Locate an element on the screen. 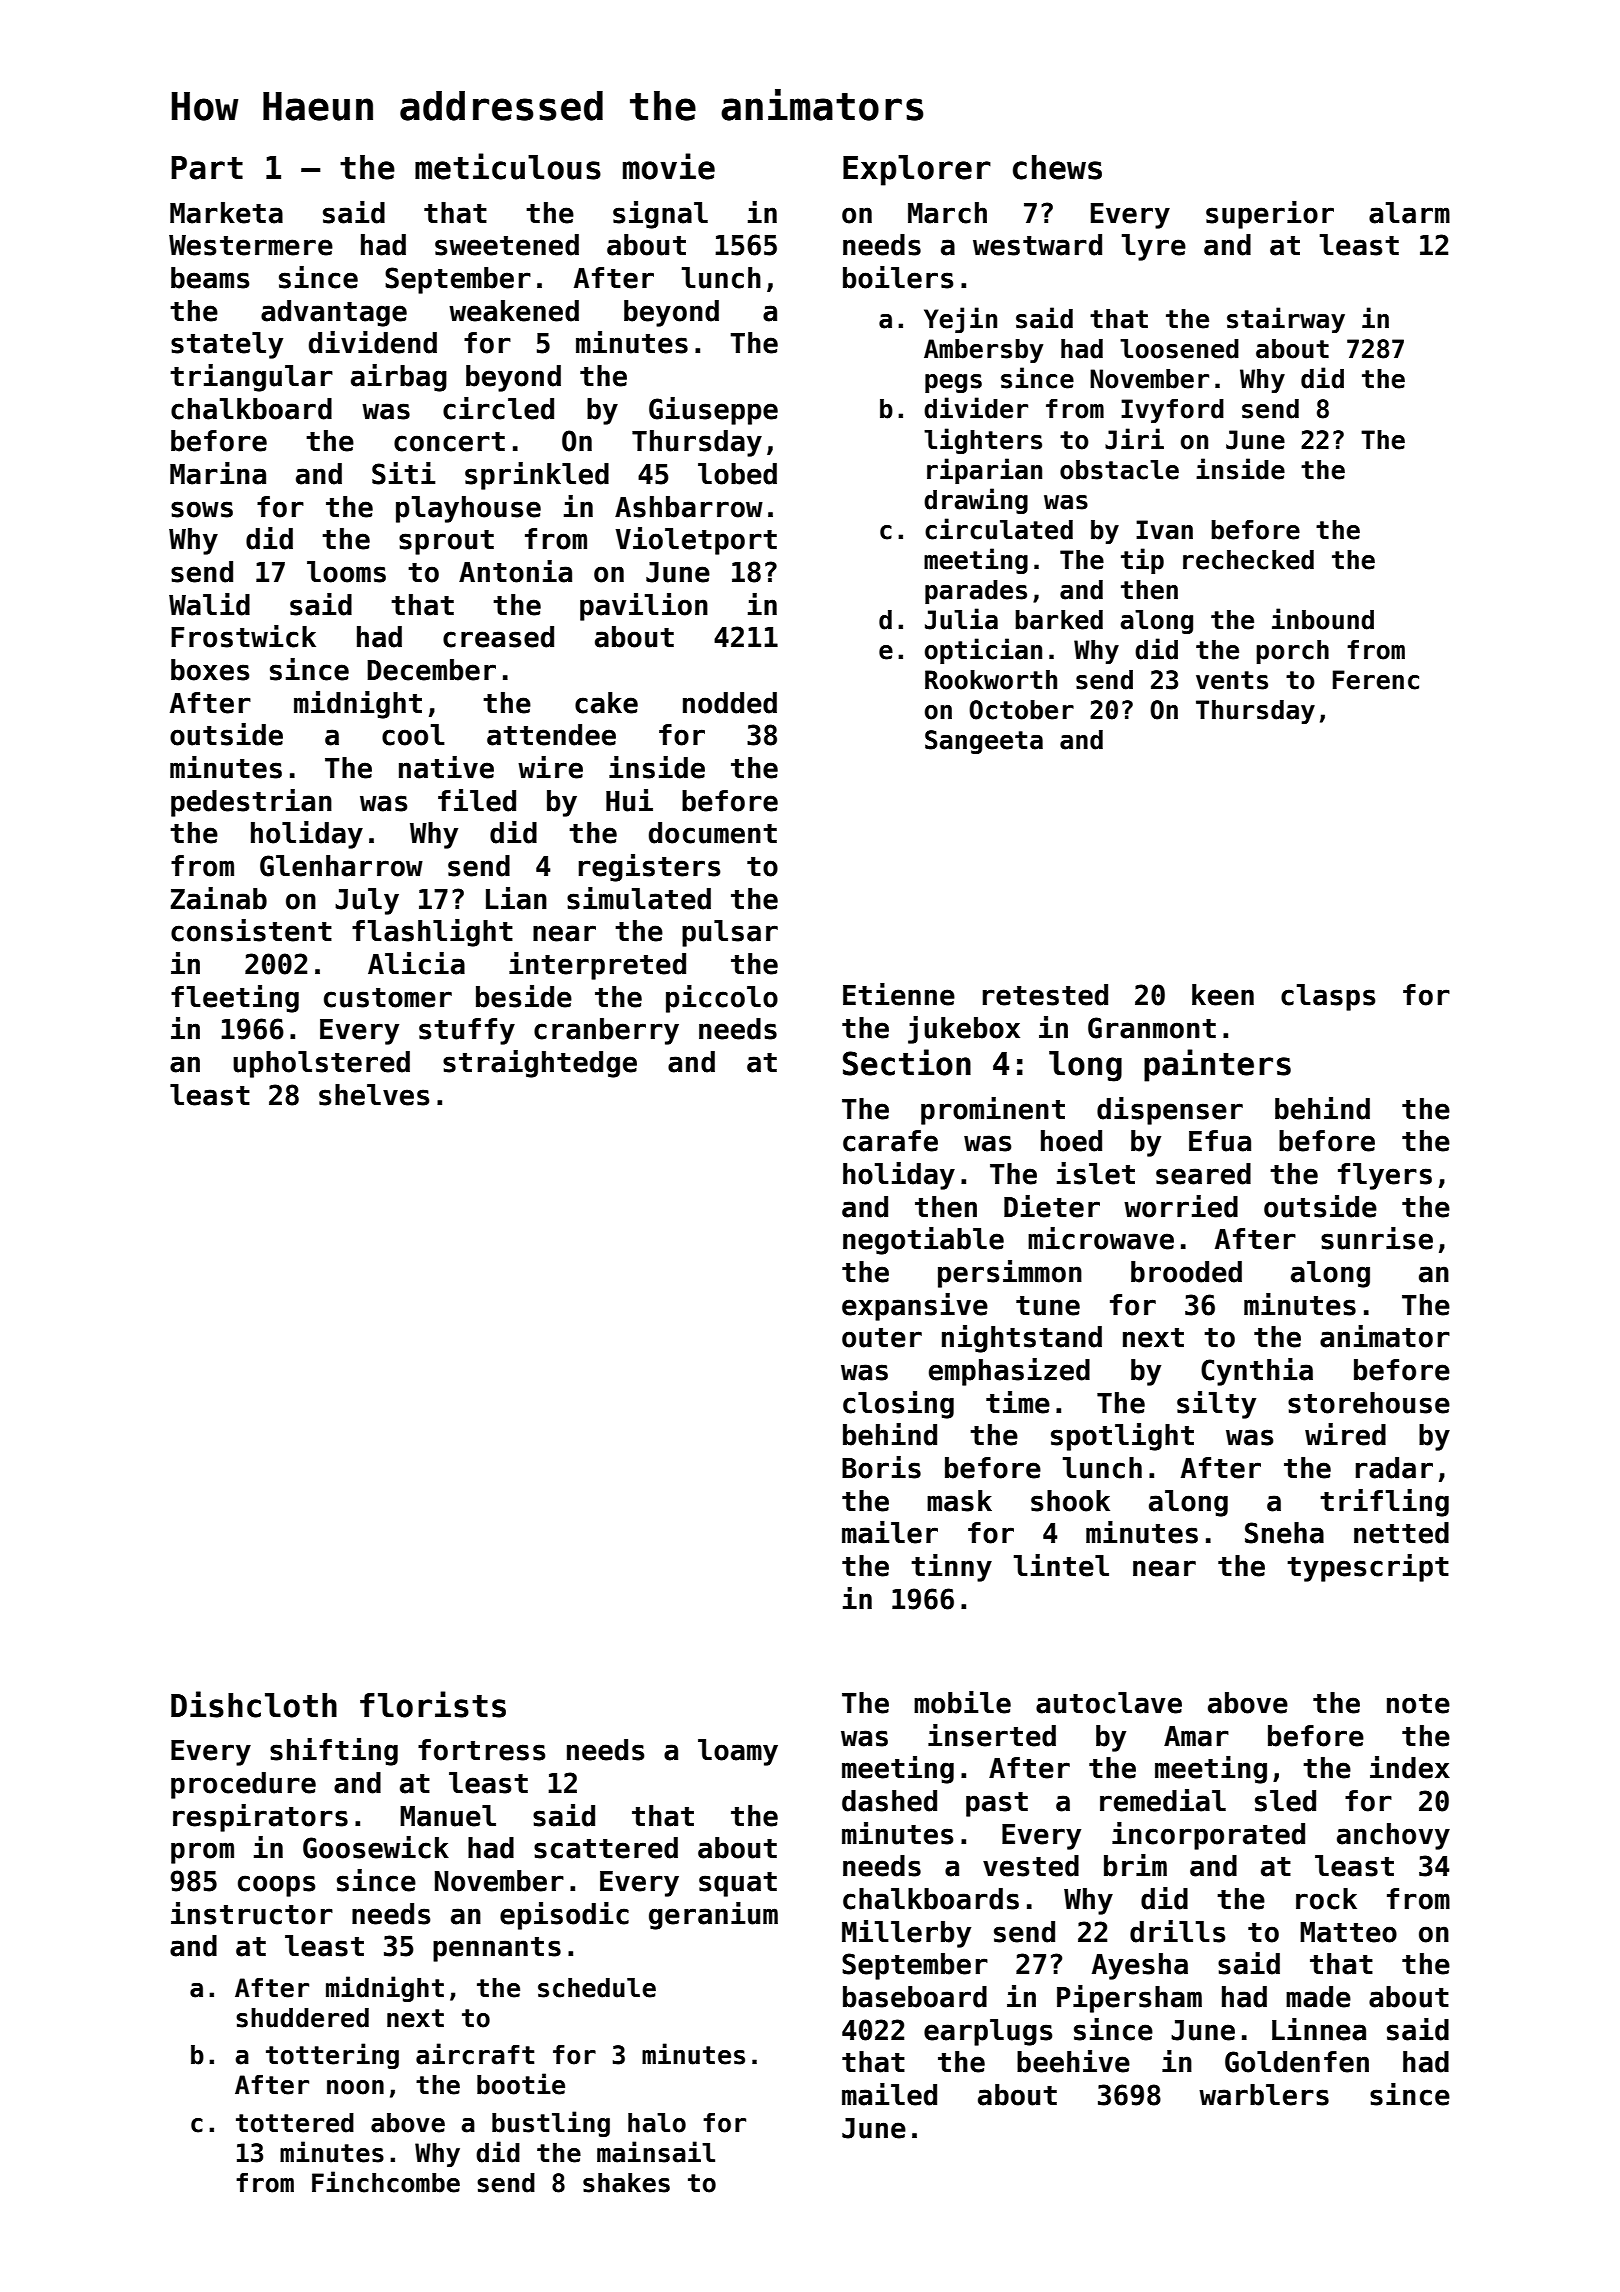  loosened is located at coordinates (1179, 349).
